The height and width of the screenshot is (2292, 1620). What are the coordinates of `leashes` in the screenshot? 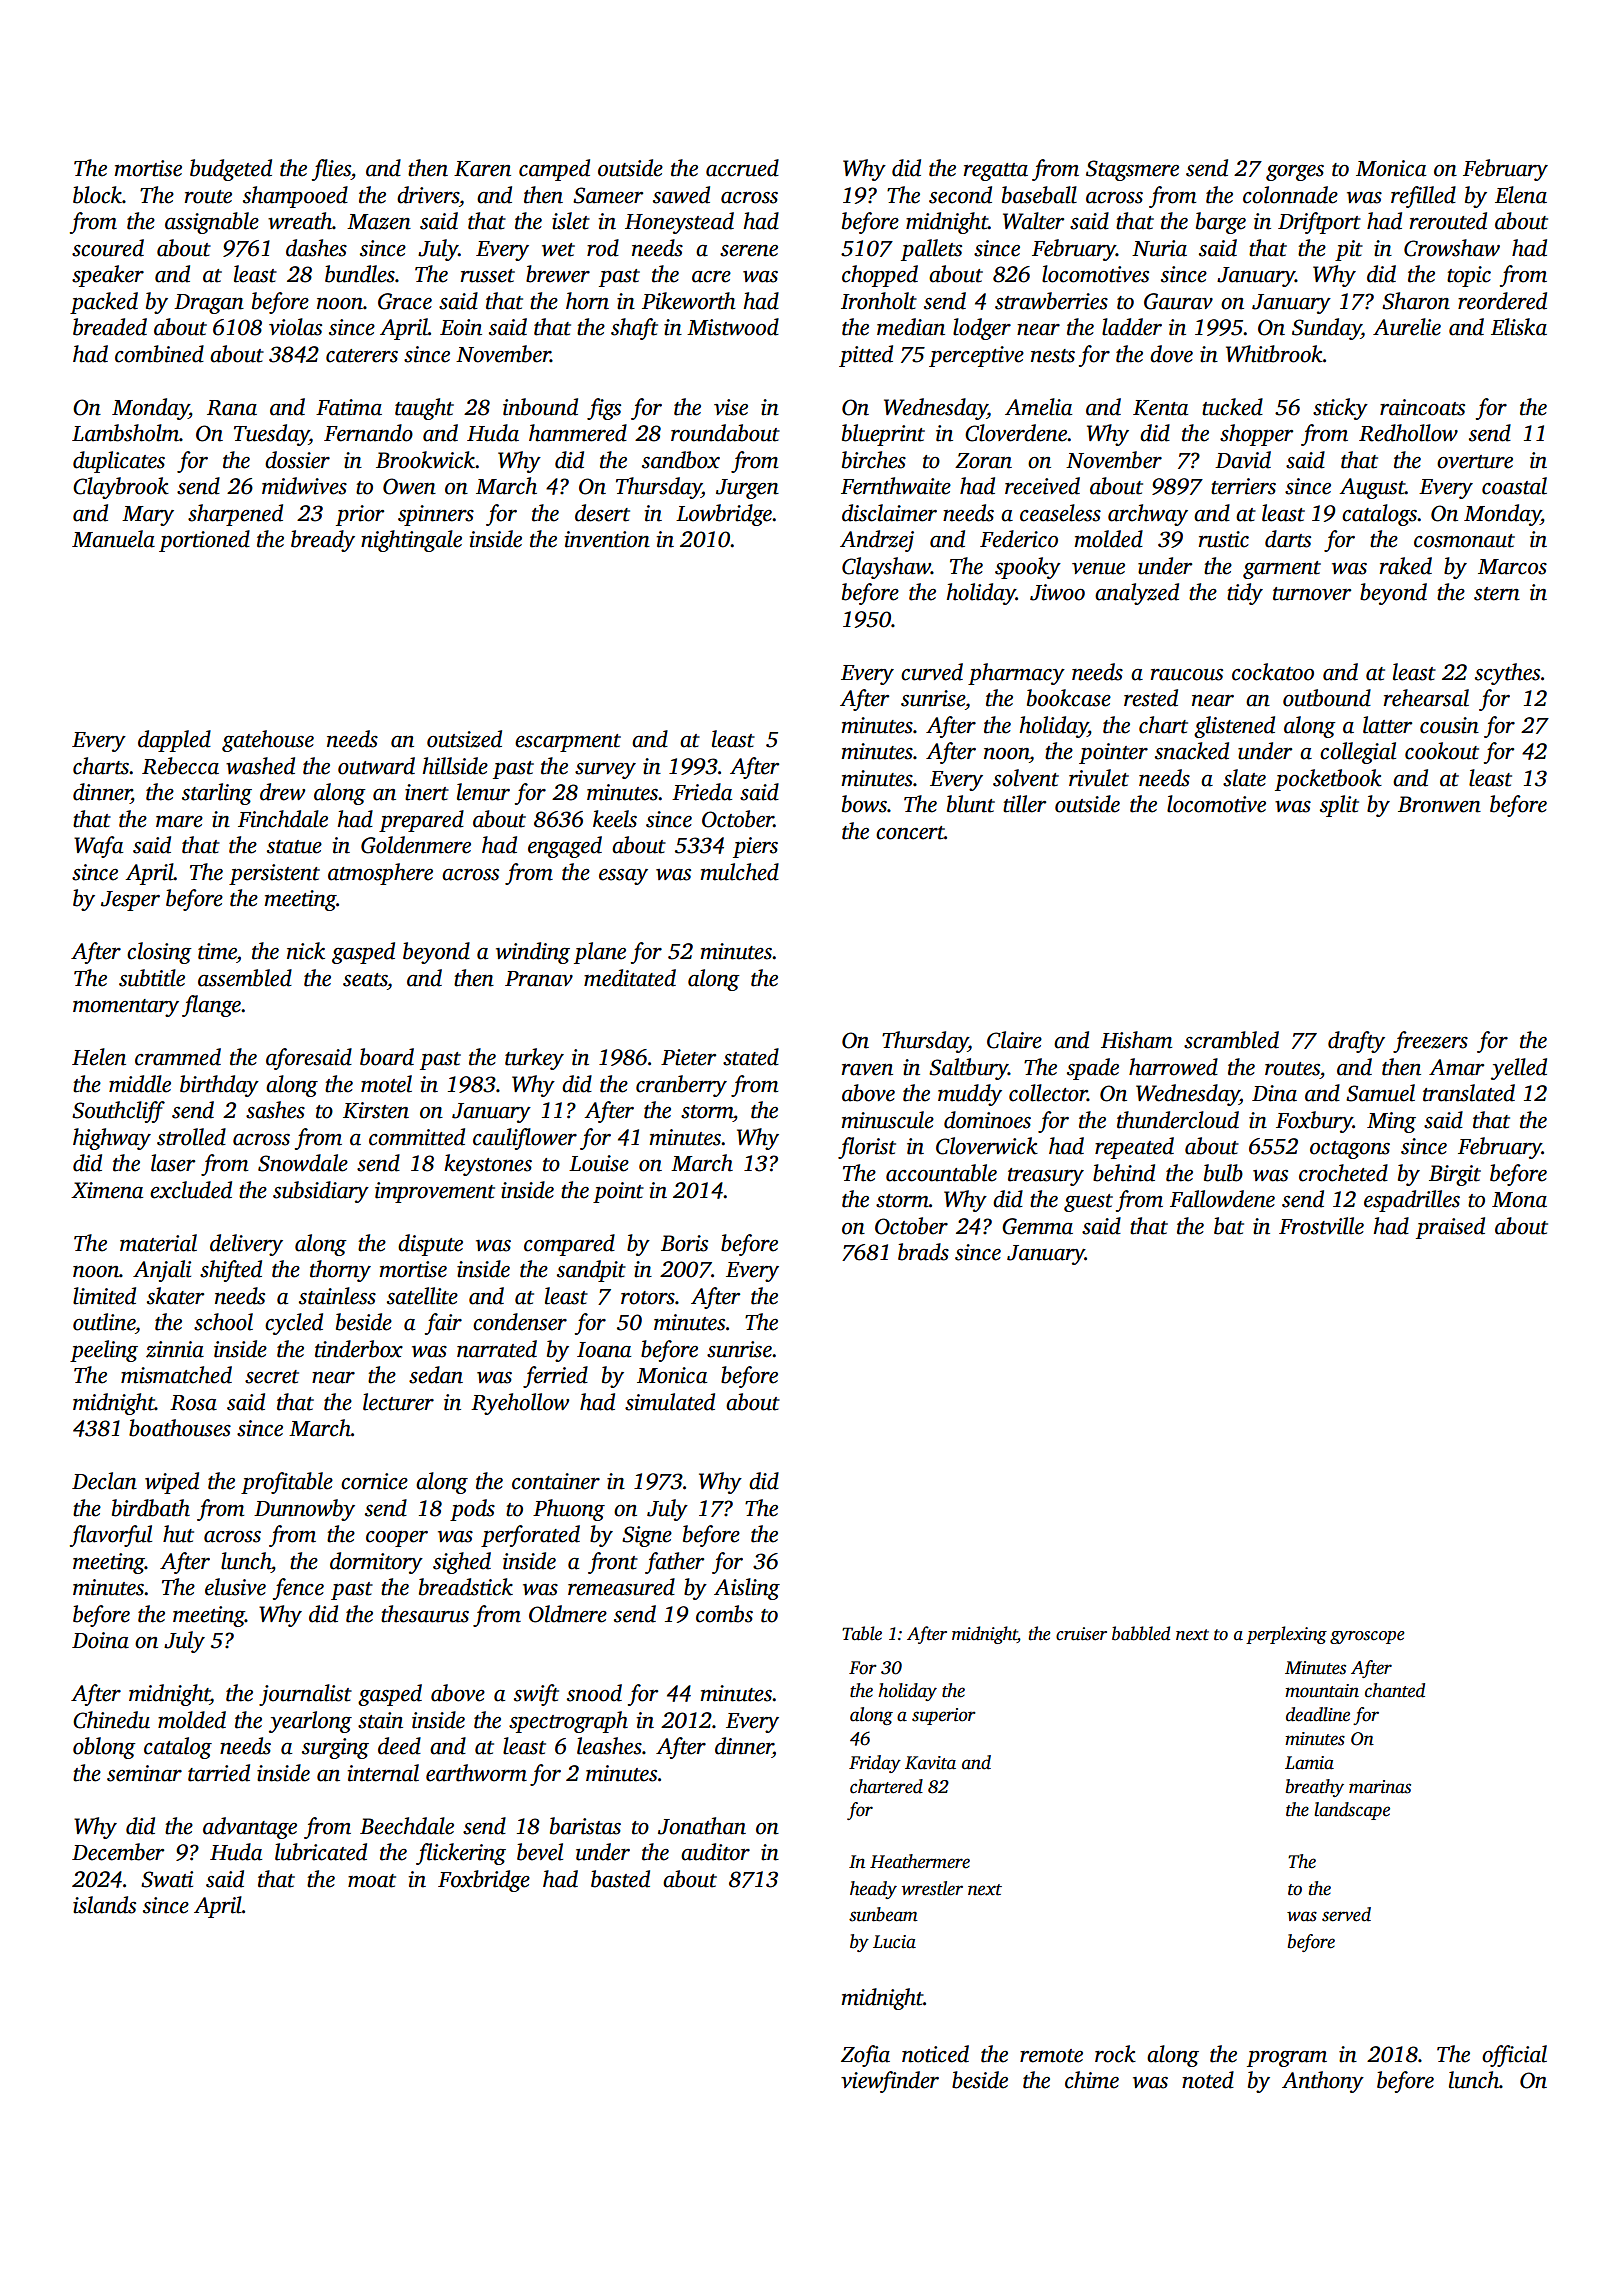 It's located at (609, 1746).
